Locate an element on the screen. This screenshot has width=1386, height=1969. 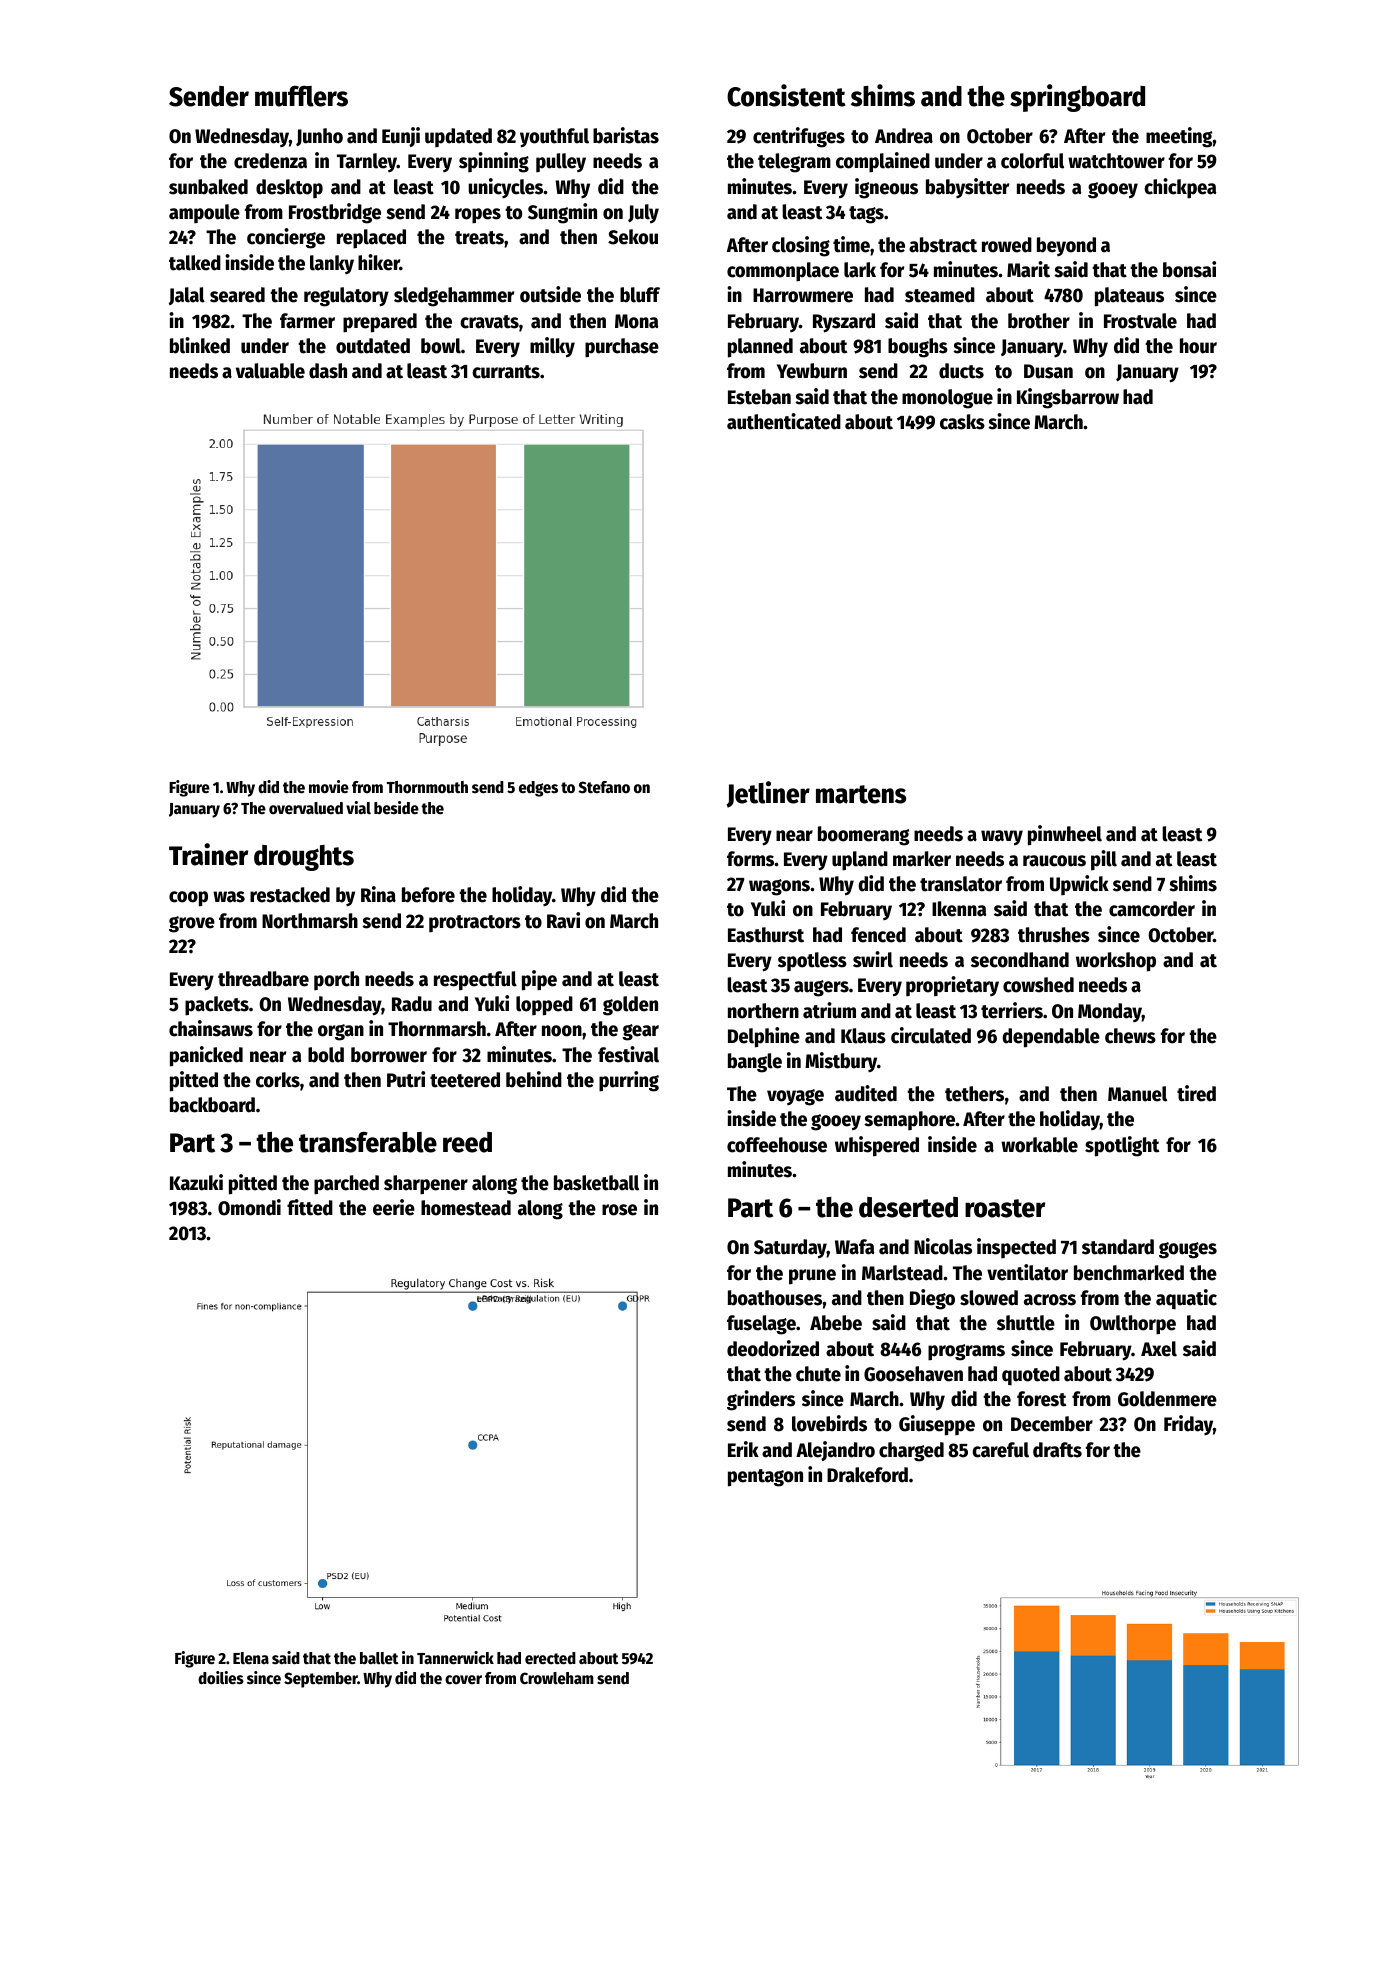
Frostbridge is located at coordinates (335, 213).
